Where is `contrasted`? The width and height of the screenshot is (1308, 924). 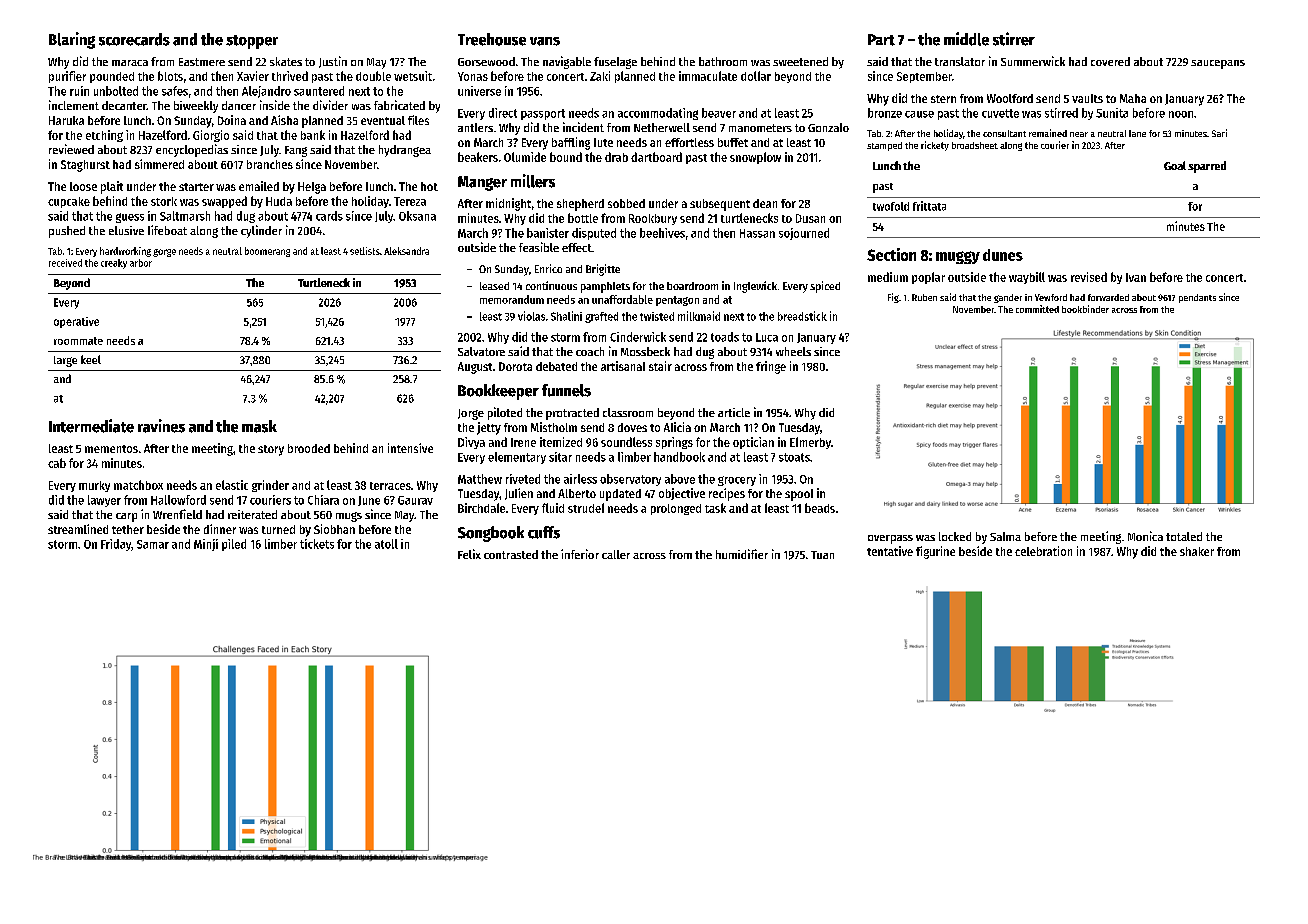 contrasted is located at coordinates (511, 554).
